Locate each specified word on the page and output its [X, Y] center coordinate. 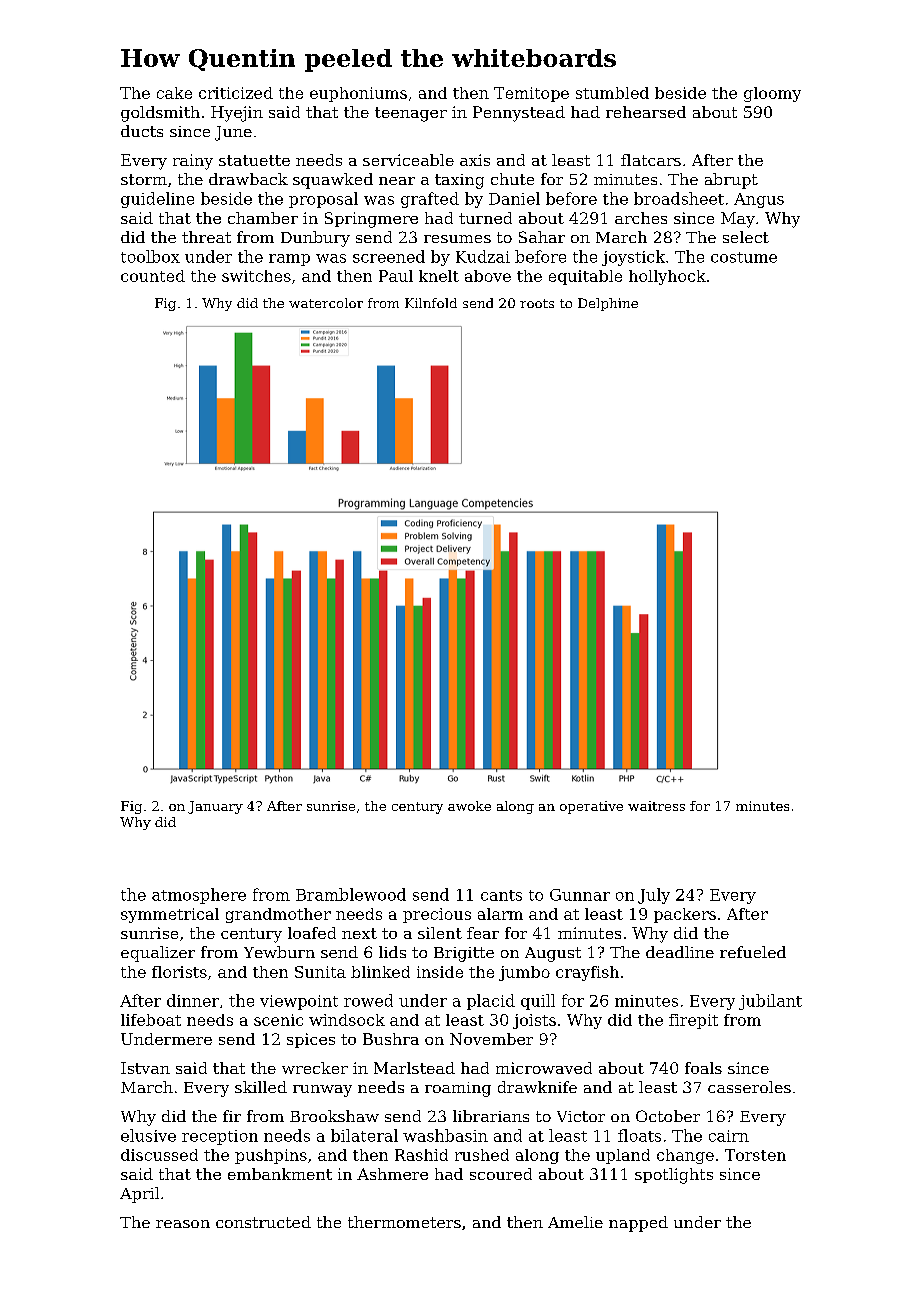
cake [174, 93]
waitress [656, 806]
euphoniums [358, 94]
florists [179, 972]
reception [220, 1137]
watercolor [326, 303]
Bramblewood [351, 894]
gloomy [772, 94]
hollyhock [667, 277]
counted [153, 276]
